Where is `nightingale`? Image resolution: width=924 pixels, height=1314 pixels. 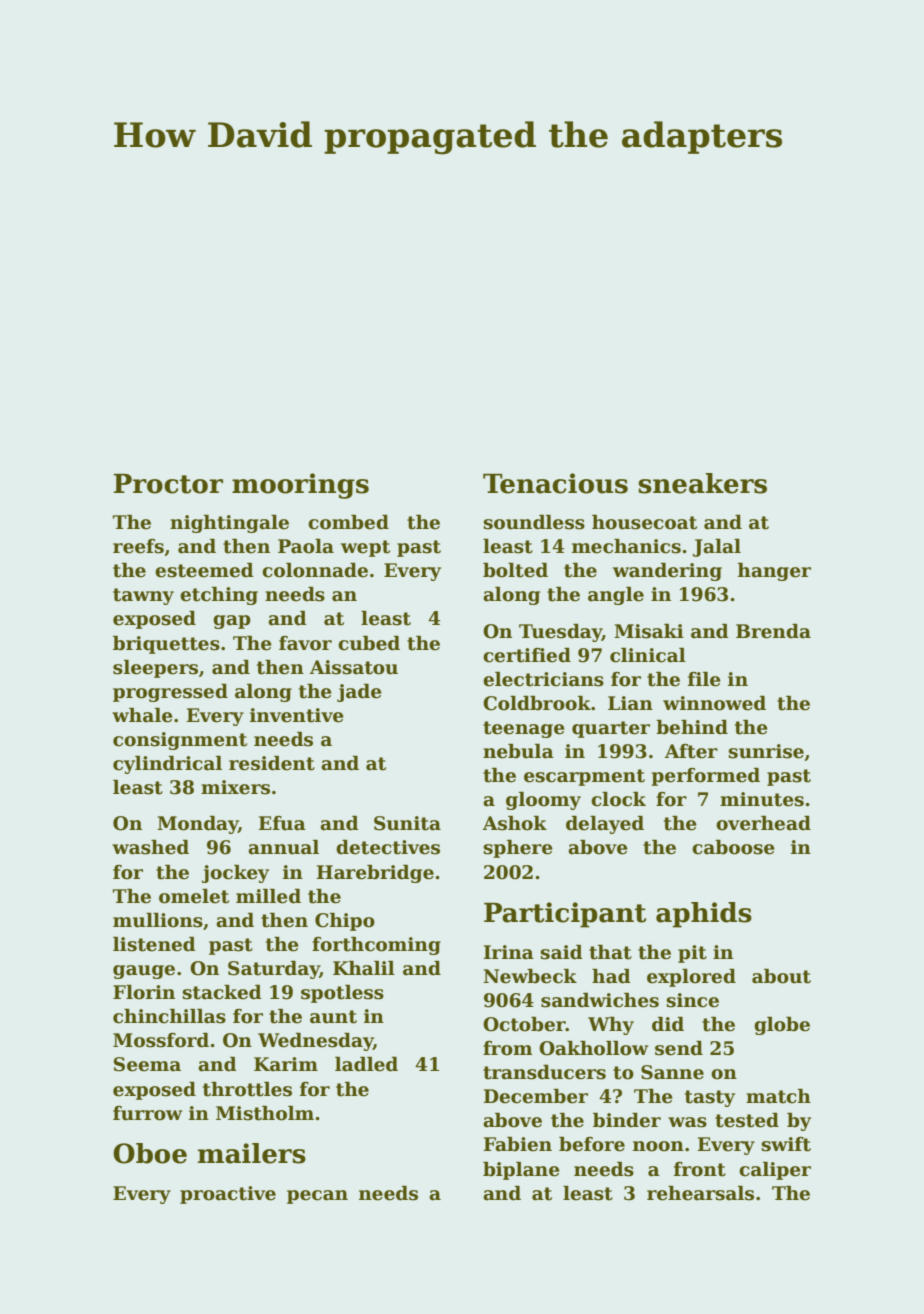 nightingale is located at coordinates (229, 524).
